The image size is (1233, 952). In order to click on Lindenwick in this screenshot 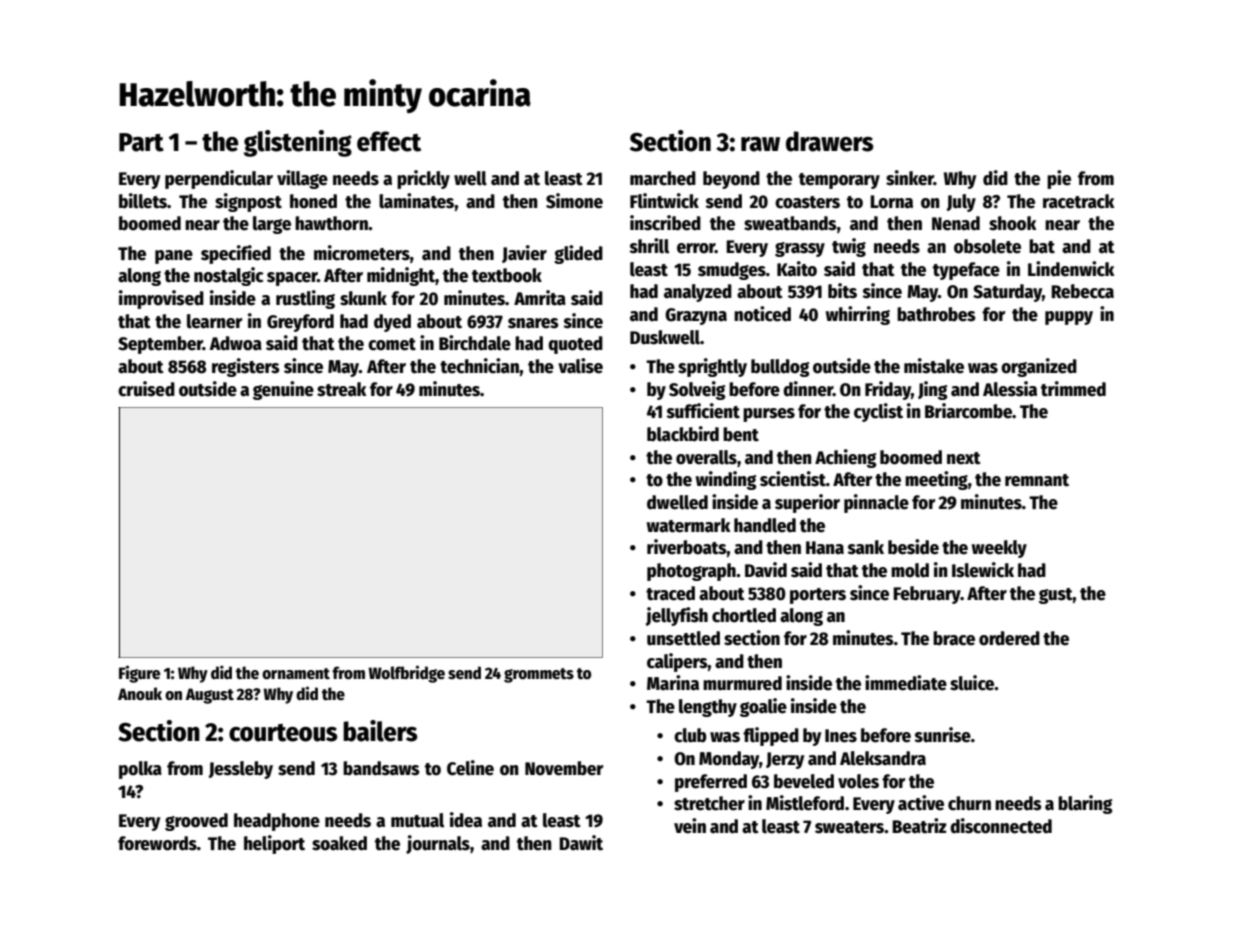, I will do `click(1071, 269)`.
